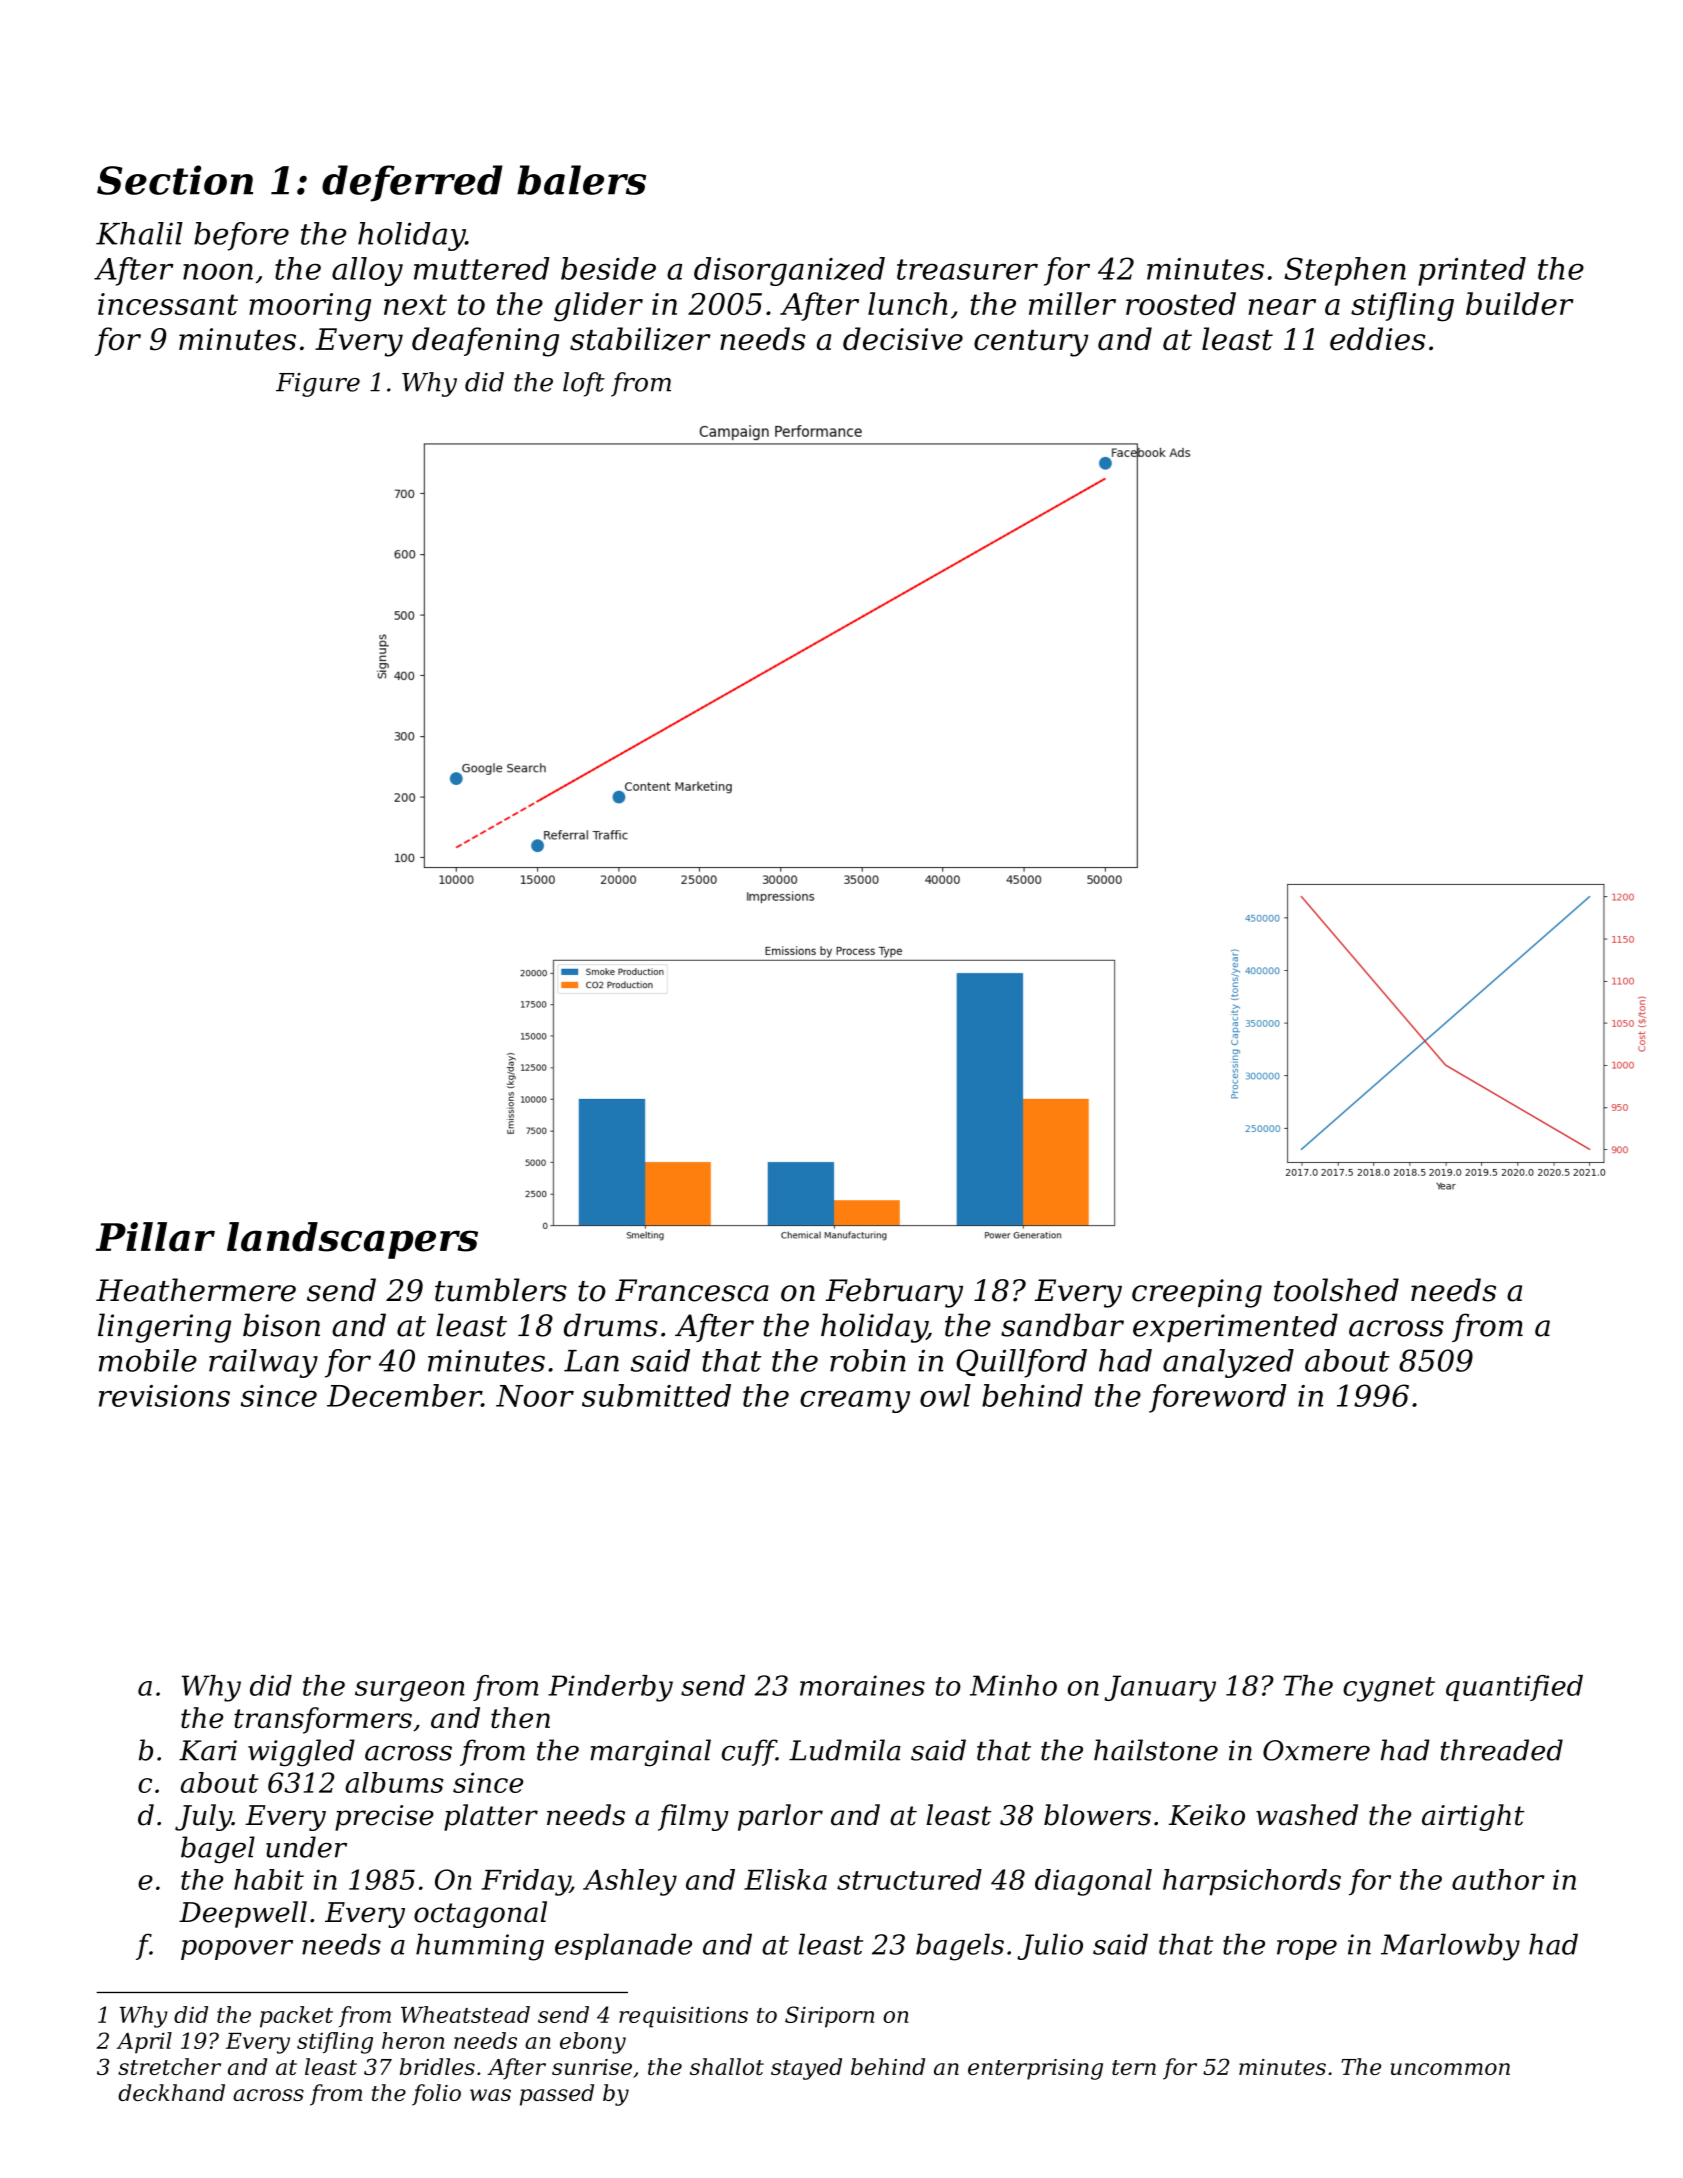  I want to click on cygnet, so click(1389, 1689).
